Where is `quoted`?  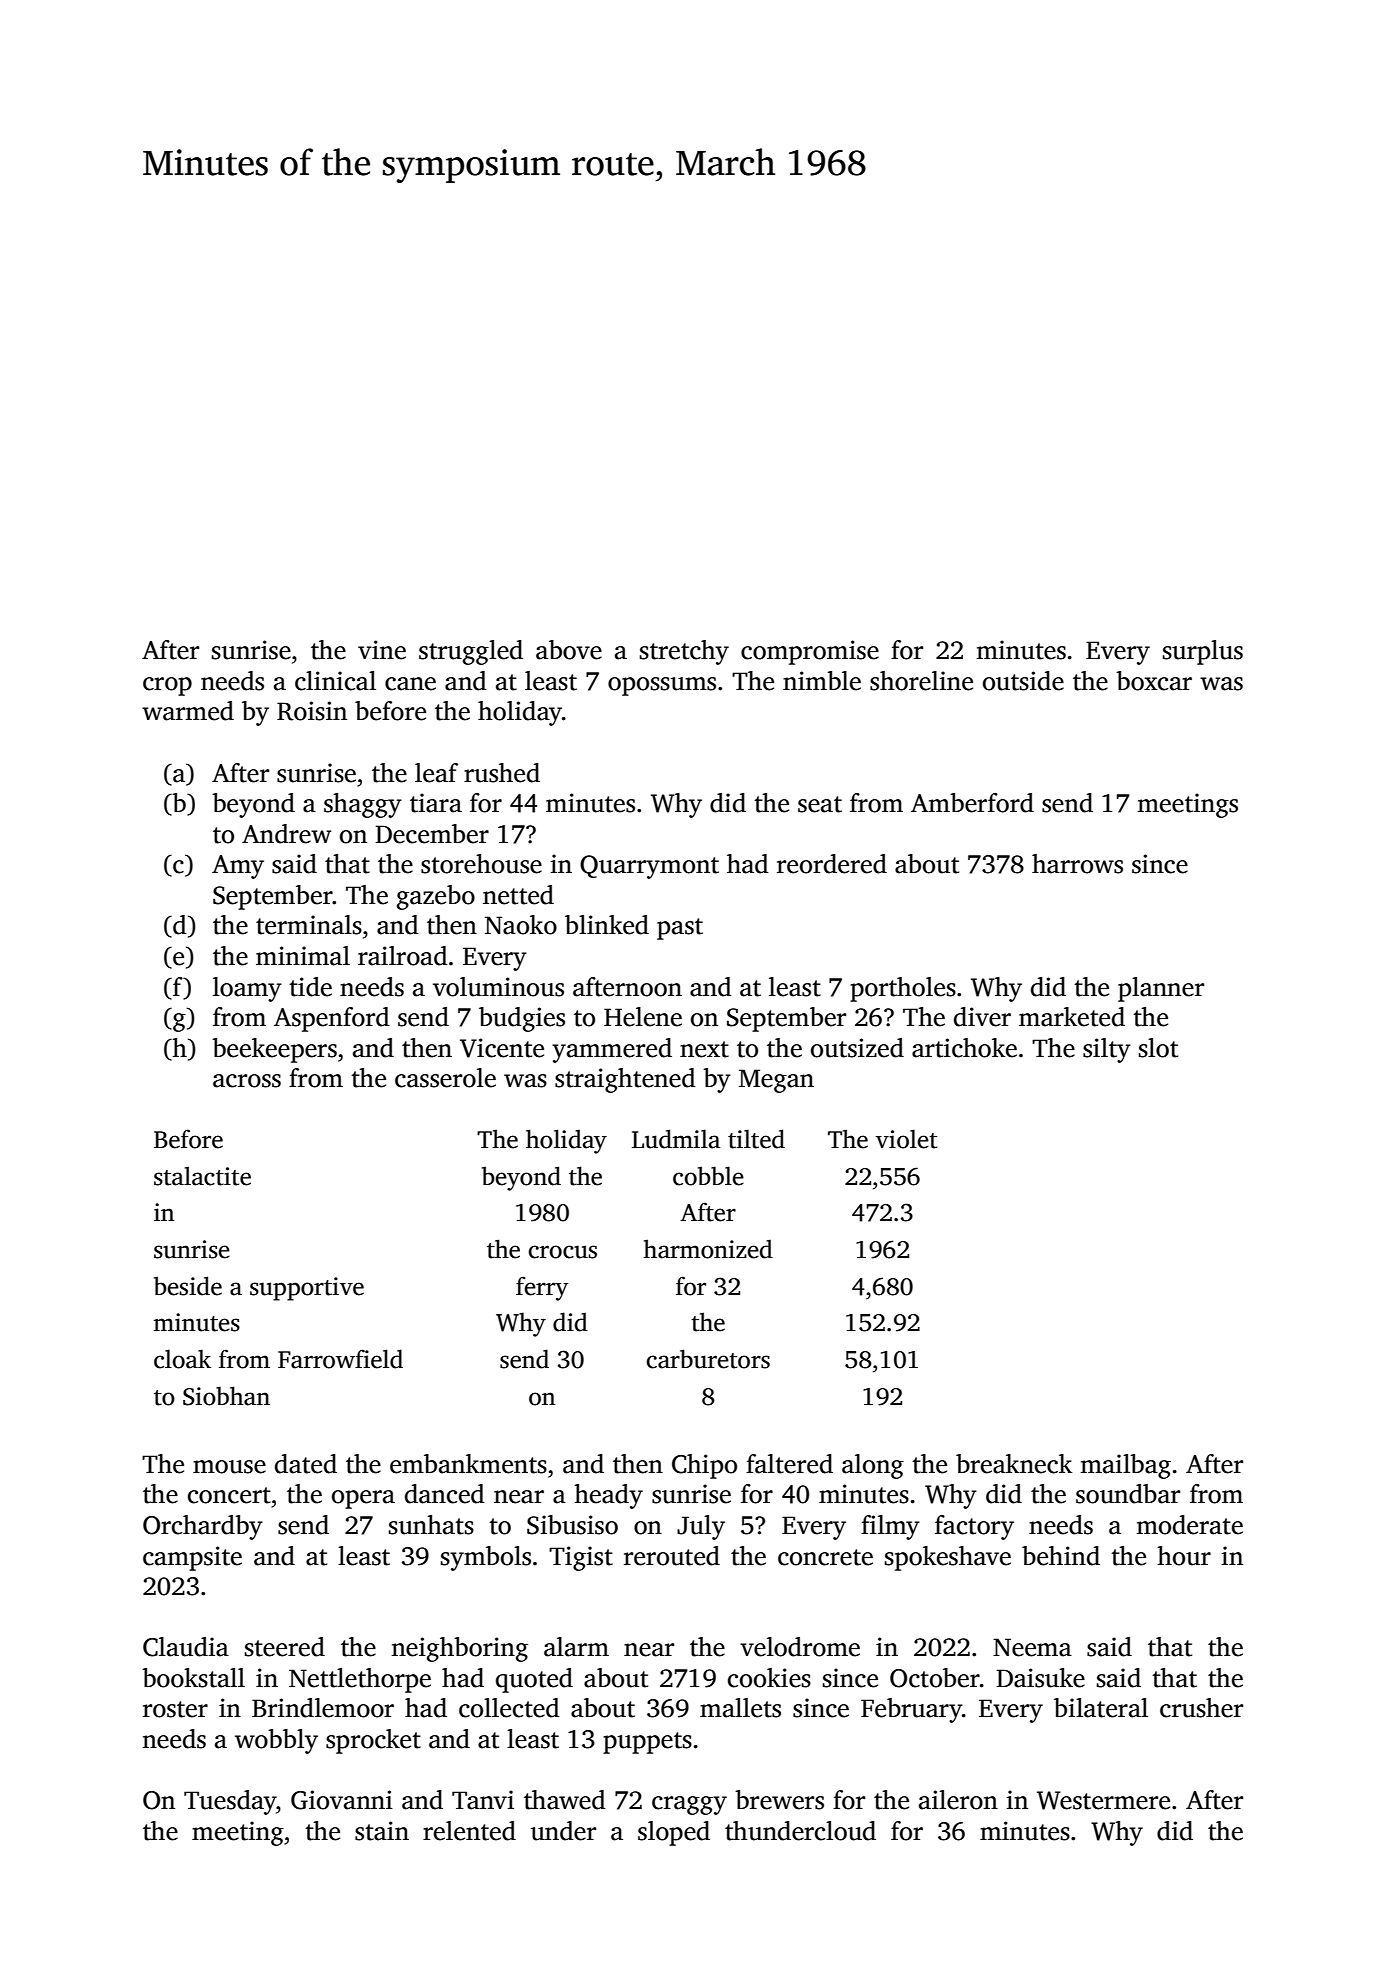 quoted is located at coordinates (534, 1680).
